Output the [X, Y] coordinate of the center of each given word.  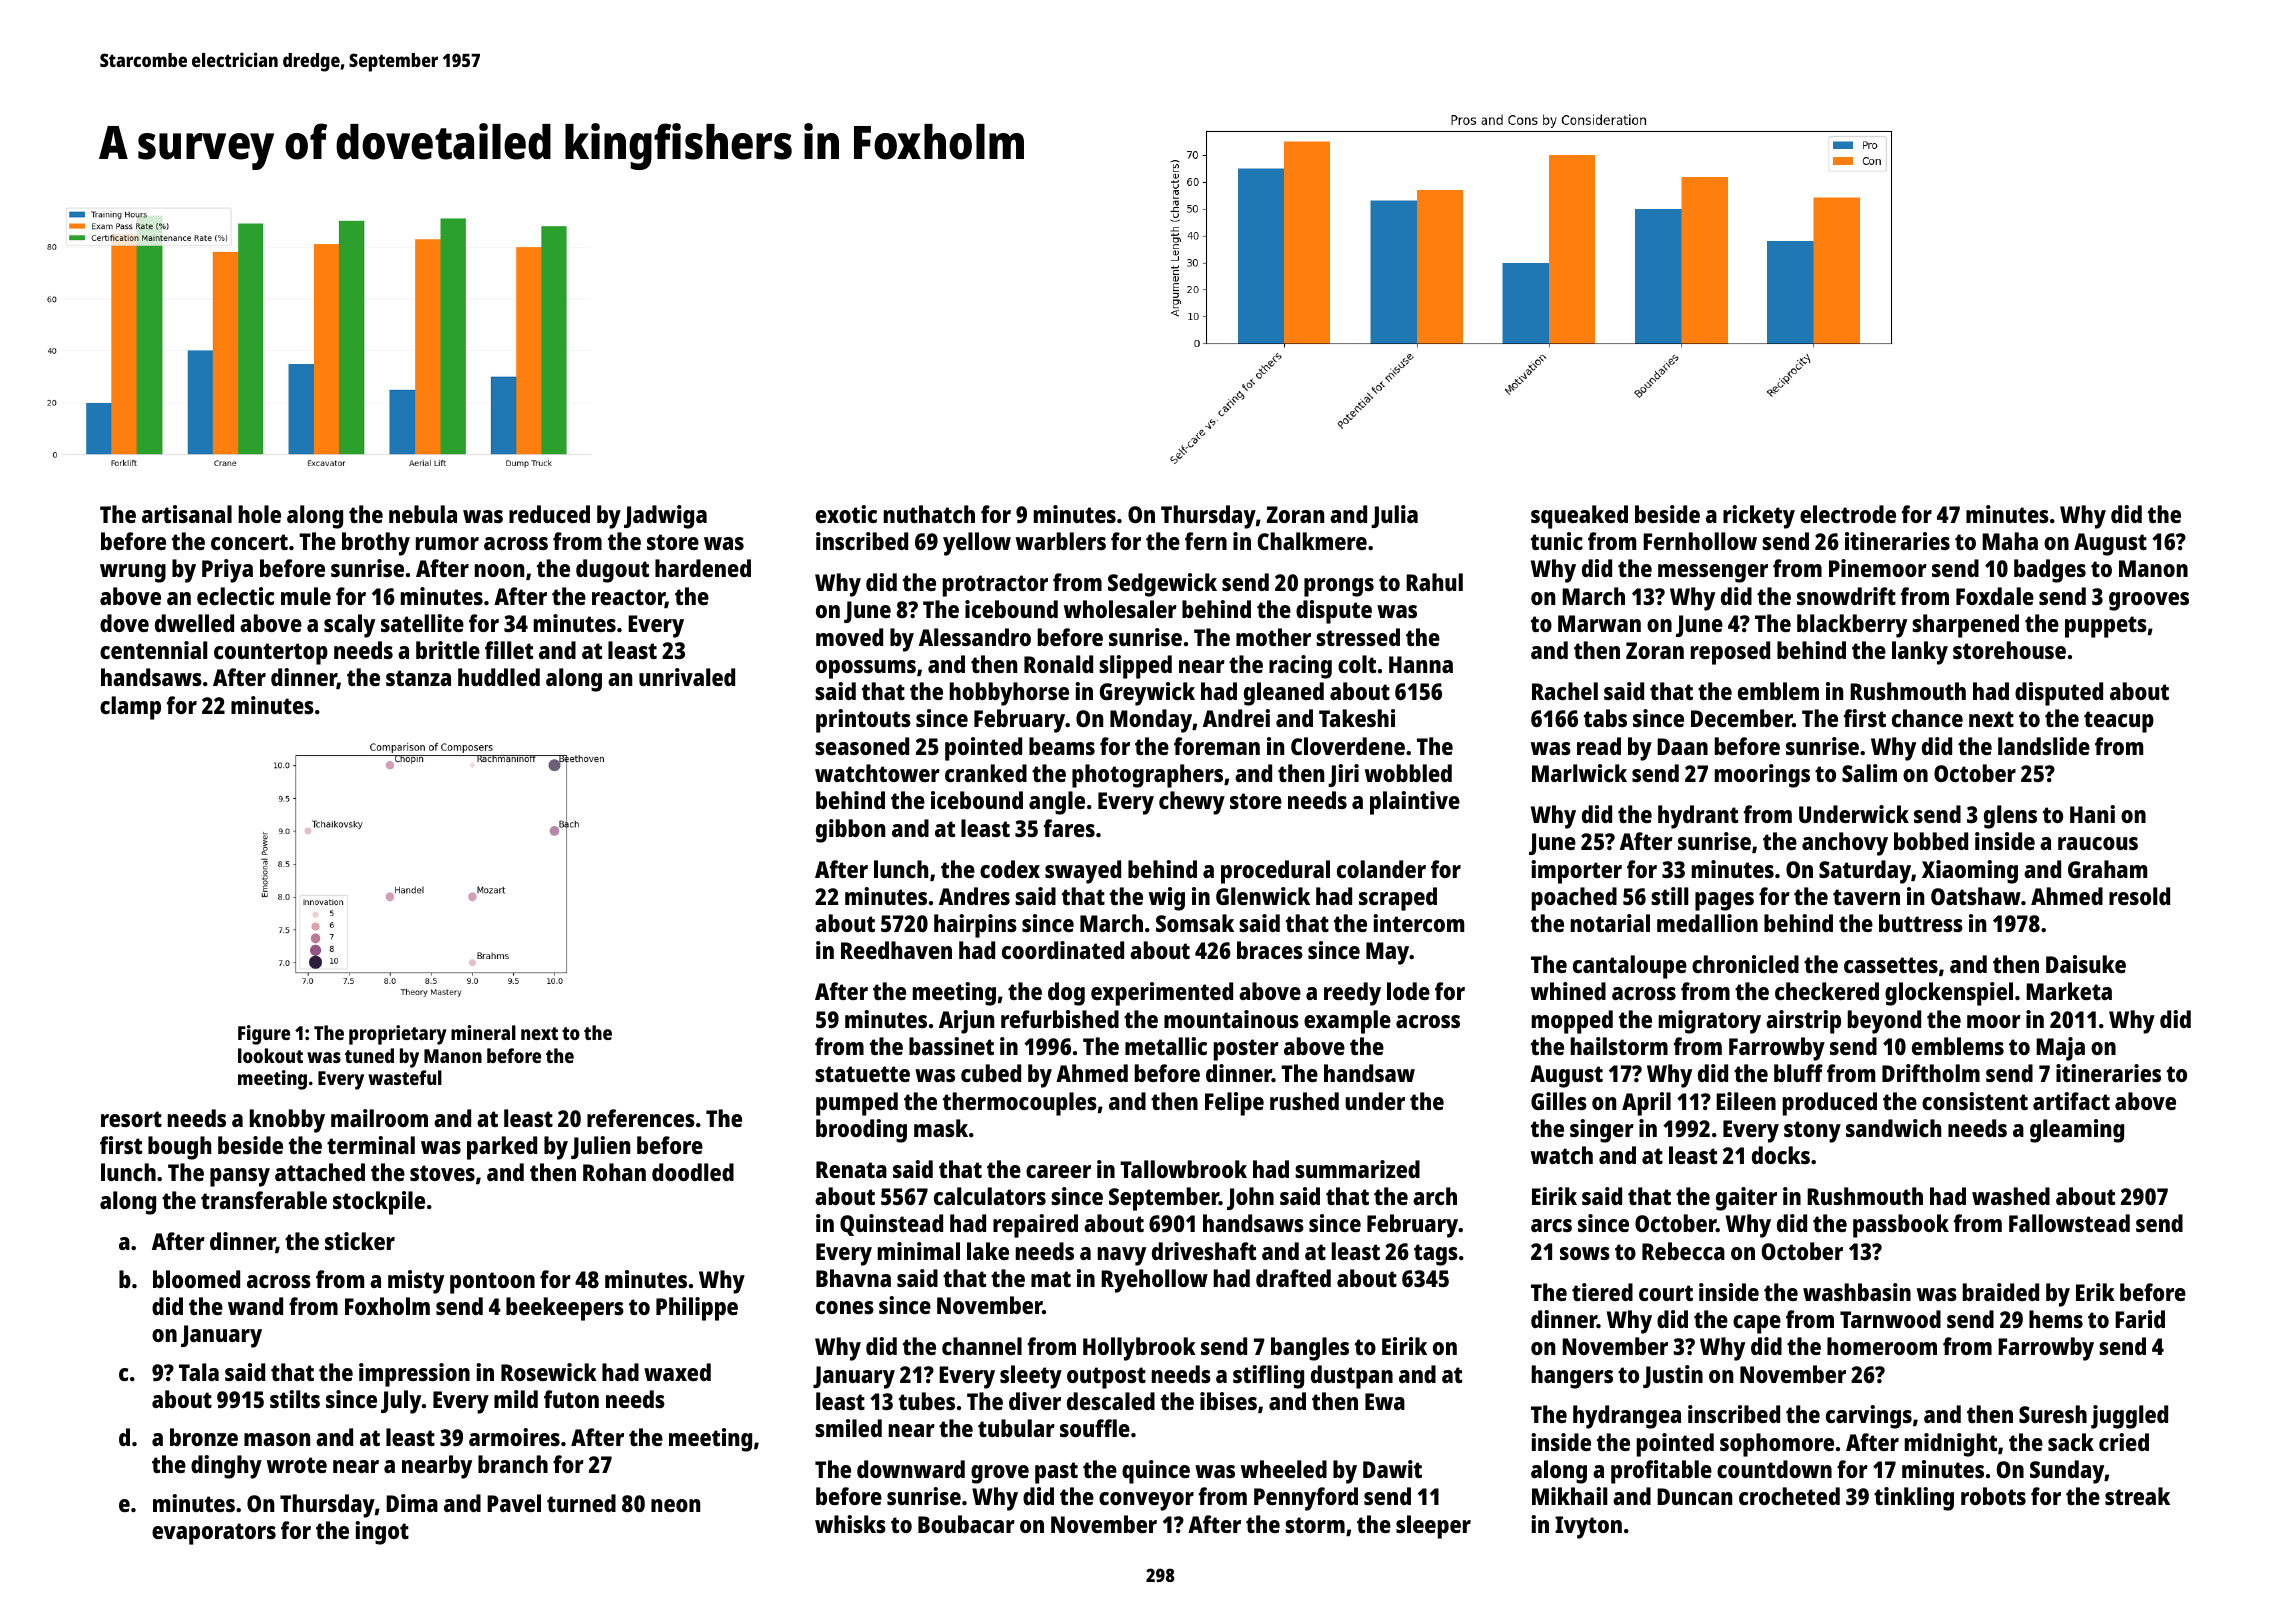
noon [499, 570]
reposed [1730, 653]
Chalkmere [1312, 541]
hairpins [975, 926]
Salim [1869, 773]
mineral [483, 1032]
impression [414, 1375]
